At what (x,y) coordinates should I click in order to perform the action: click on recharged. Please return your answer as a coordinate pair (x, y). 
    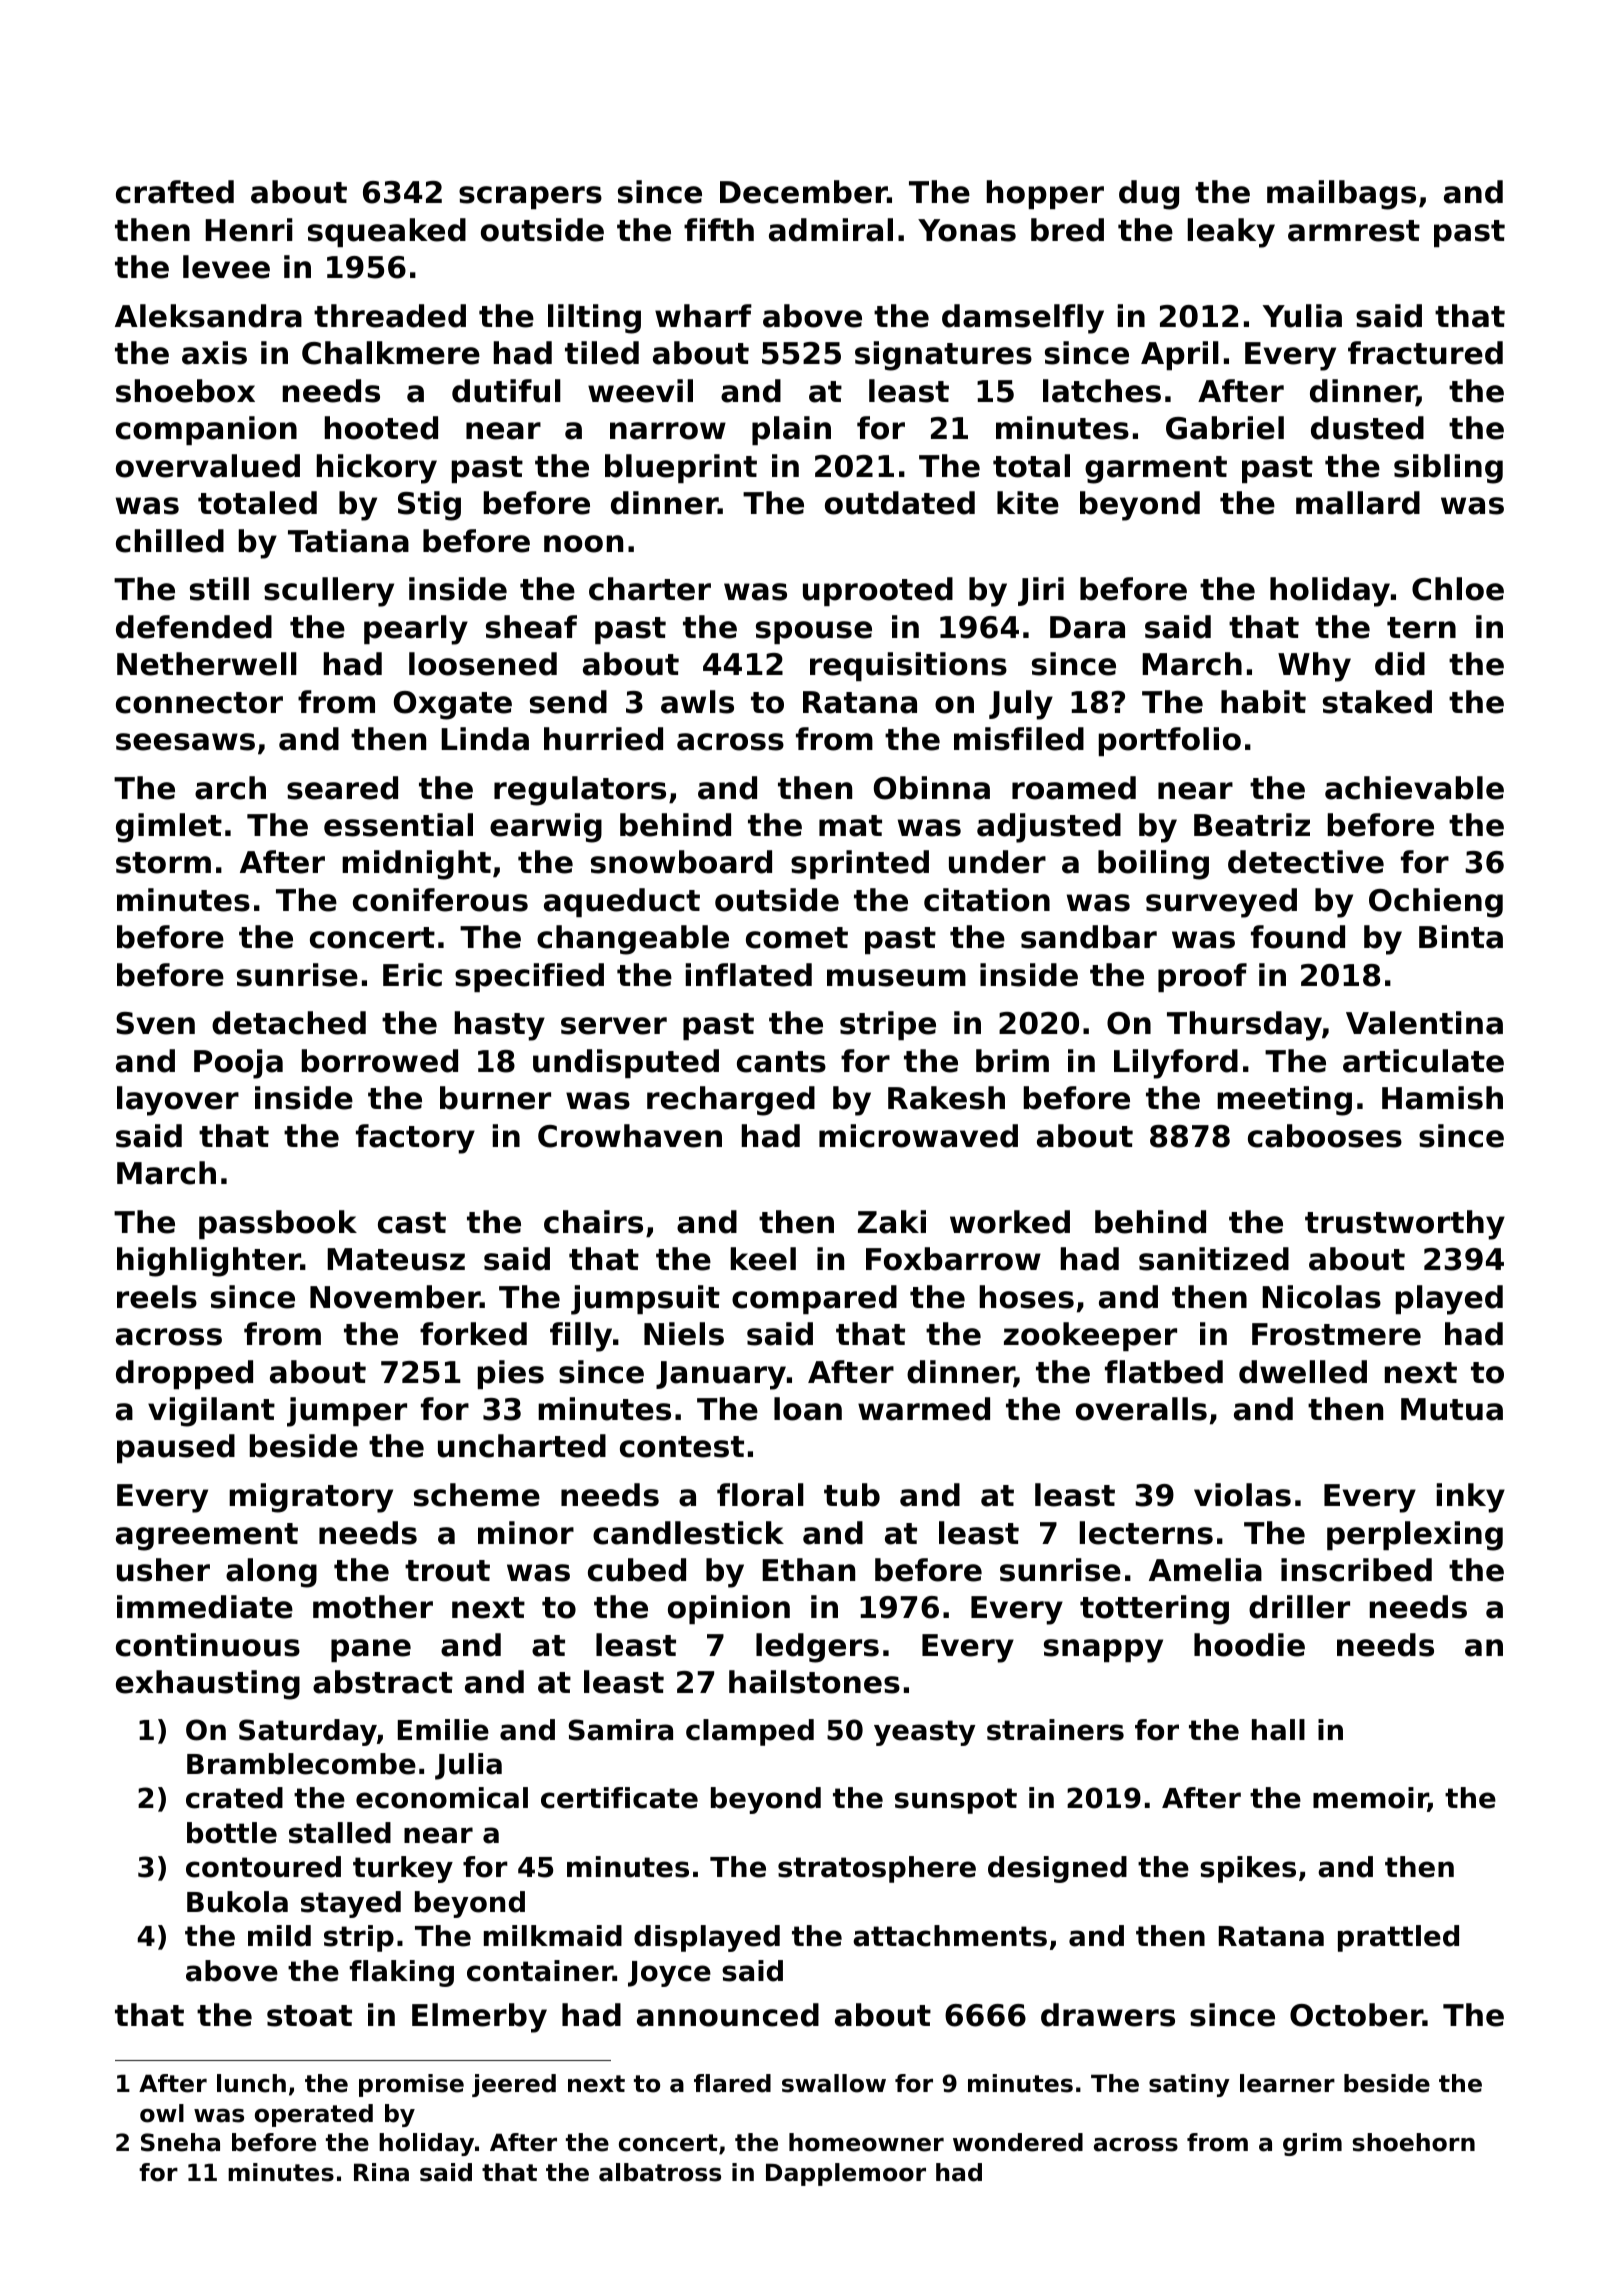
    Looking at the image, I should click on (731, 1101).
